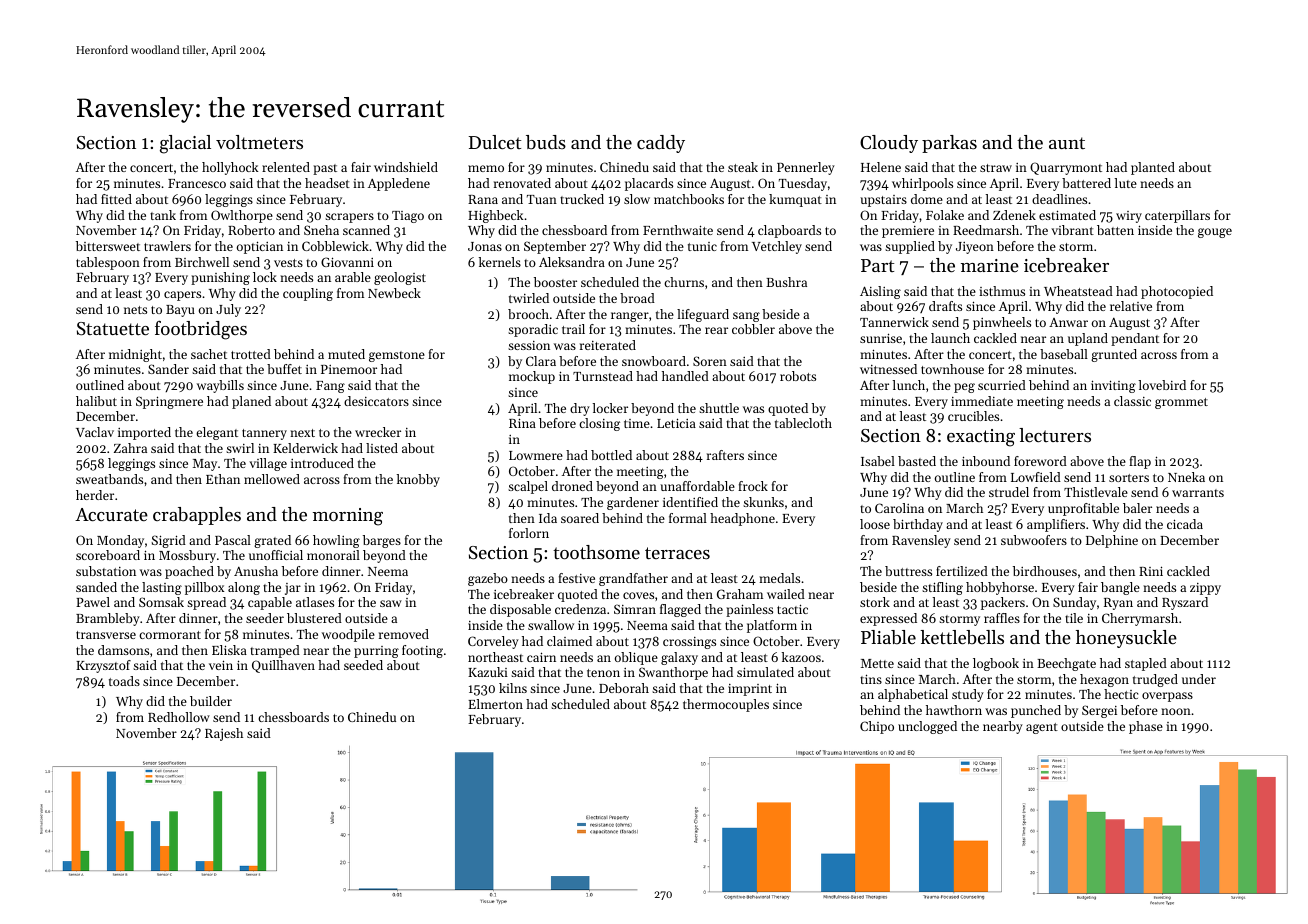 The width and height of the screenshot is (1308, 924). I want to click on voltmeters, so click(259, 142).
